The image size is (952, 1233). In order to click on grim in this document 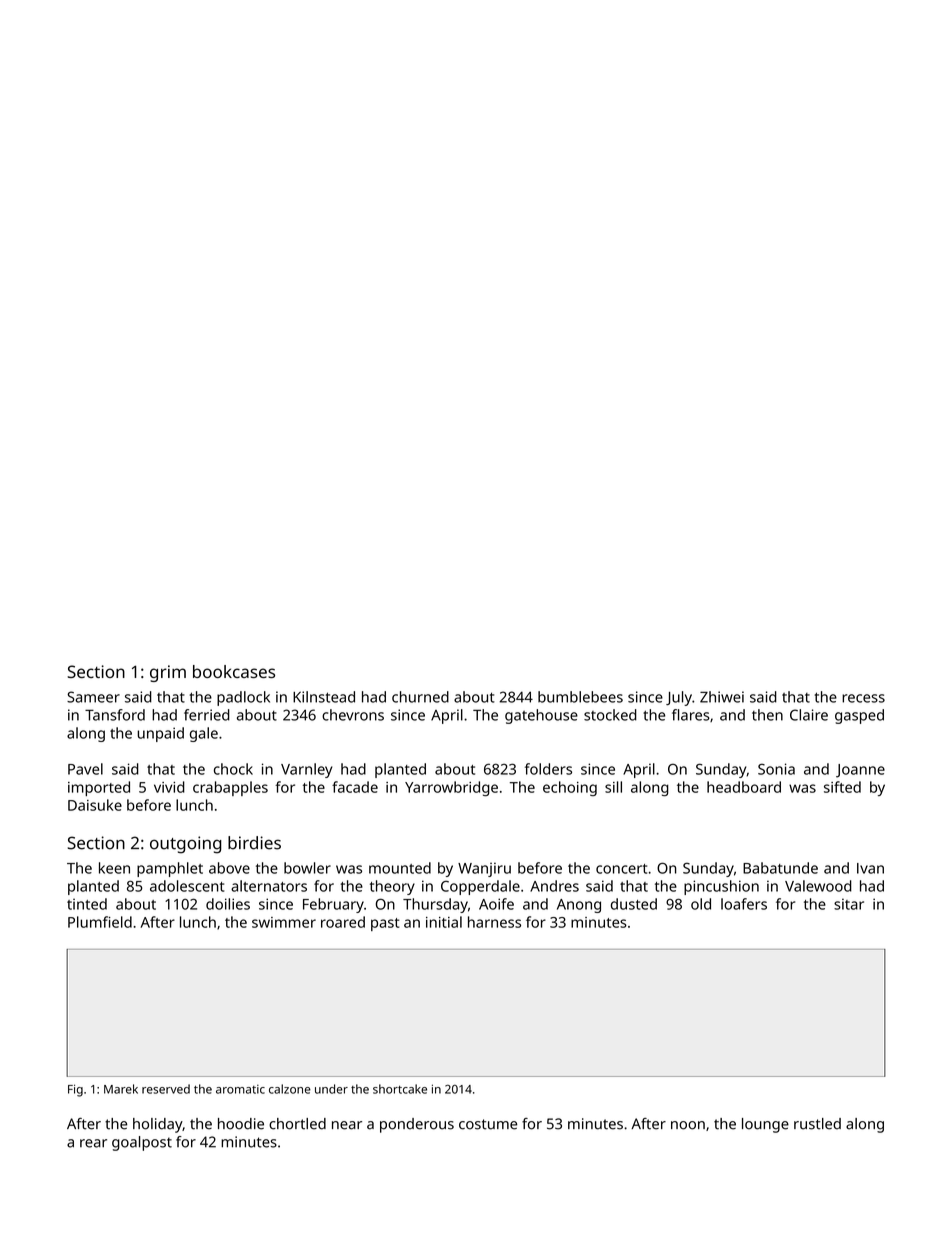, I will do `click(168, 673)`.
